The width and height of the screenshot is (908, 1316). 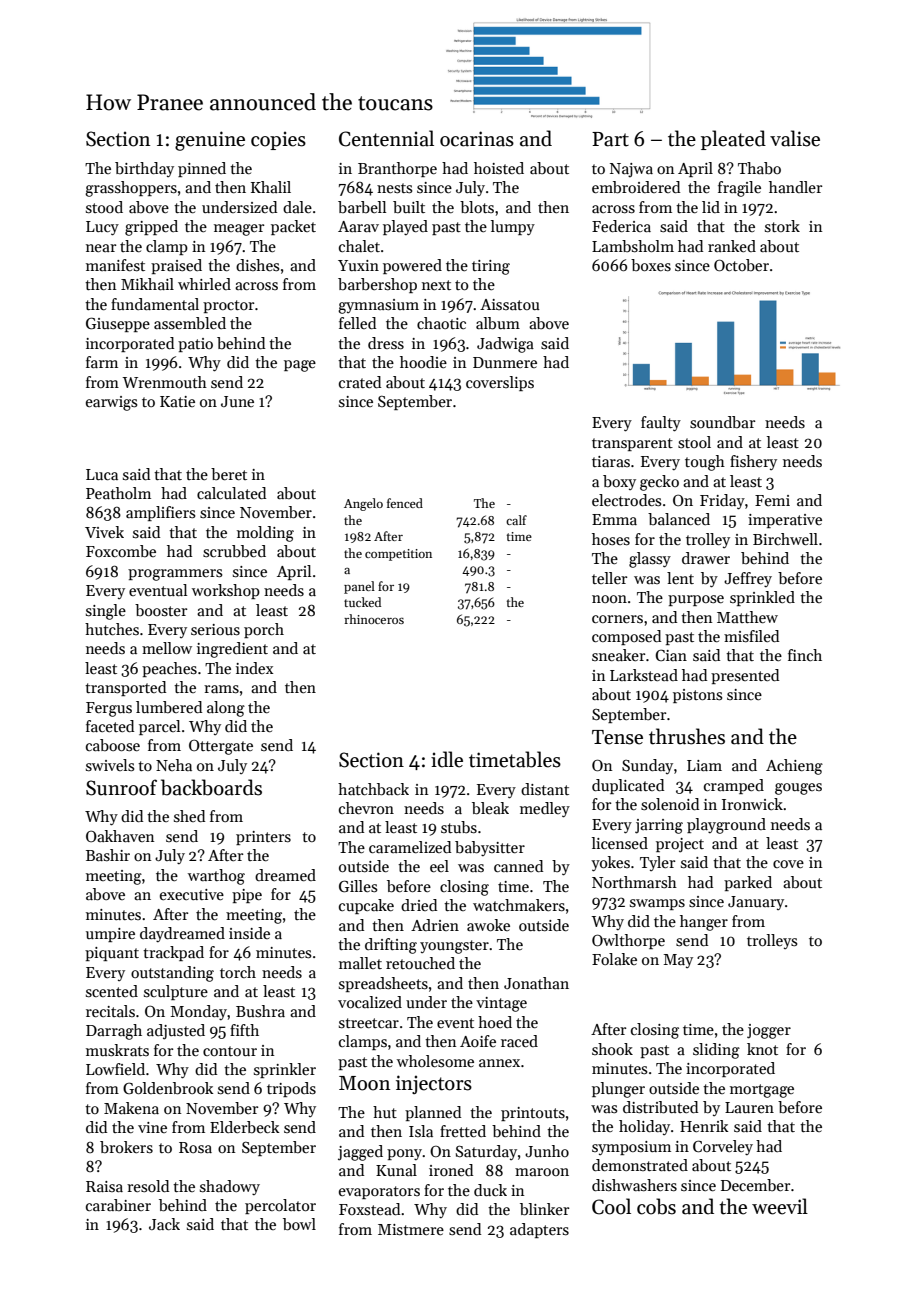 I want to click on caboose, so click(x=113, y=745).
